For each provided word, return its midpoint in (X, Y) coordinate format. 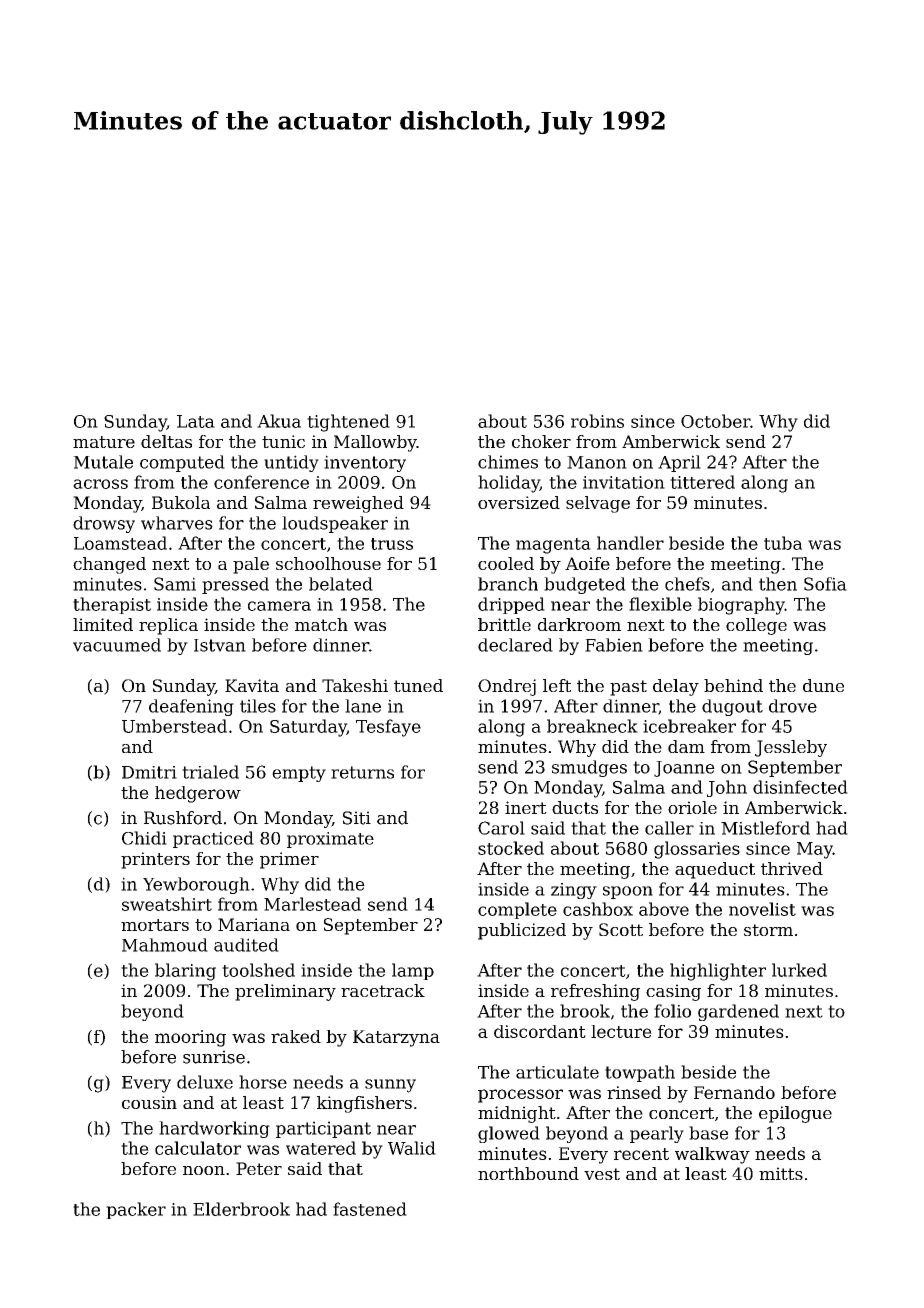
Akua (279, 421)
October (715, 421)
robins (597, 421)
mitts (781, 1173)
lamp (413, 971)
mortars (155, 925)
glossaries (697, 850)
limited (103, 624)
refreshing (595, 992)
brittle (504, 624)
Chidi (144, 838)
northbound (528, 1173)
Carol (501, 828)
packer (136, 1210)
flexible (660, 604)
